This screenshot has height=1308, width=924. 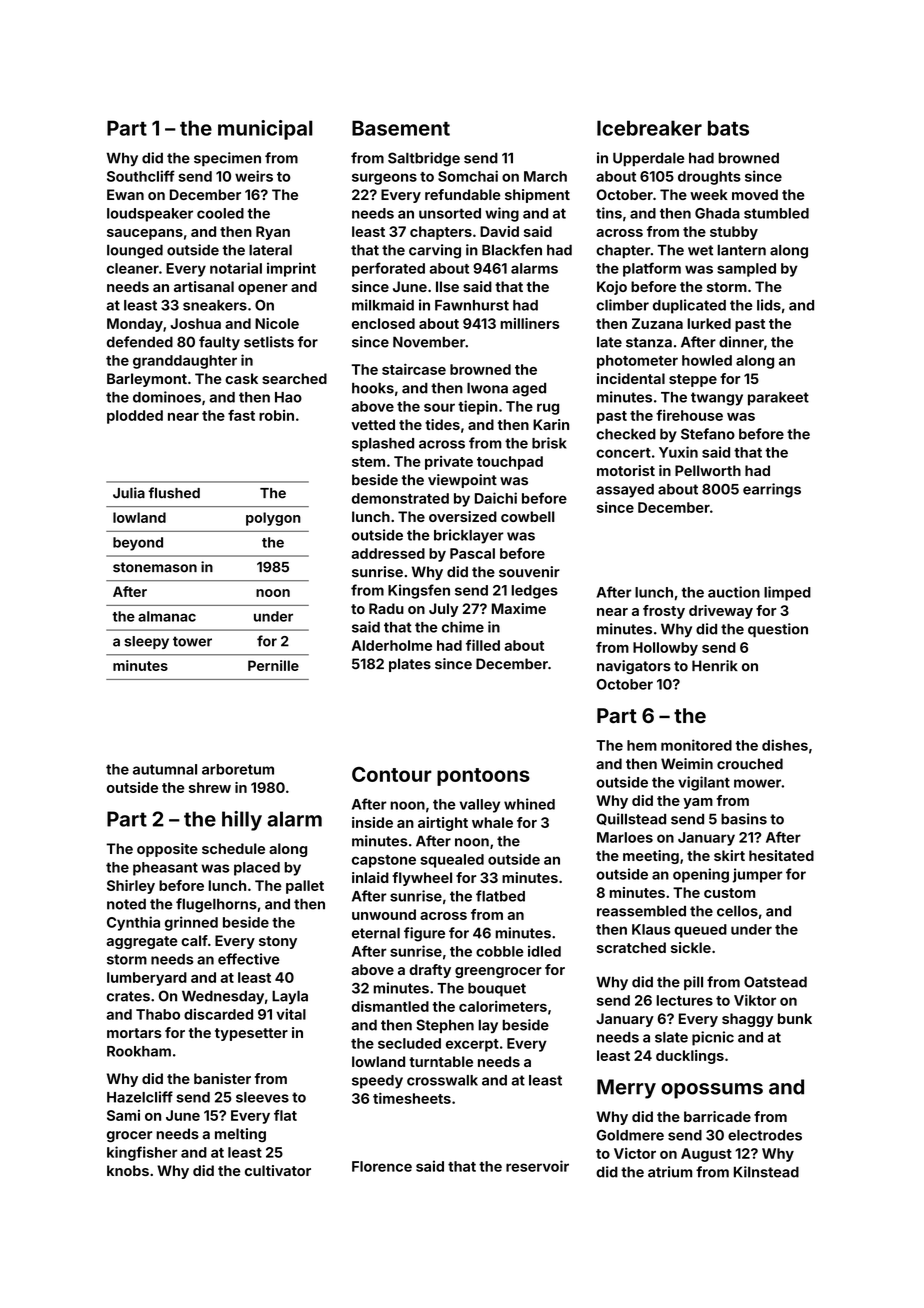 I want to click on schedule, so click(x=233, y=848).
